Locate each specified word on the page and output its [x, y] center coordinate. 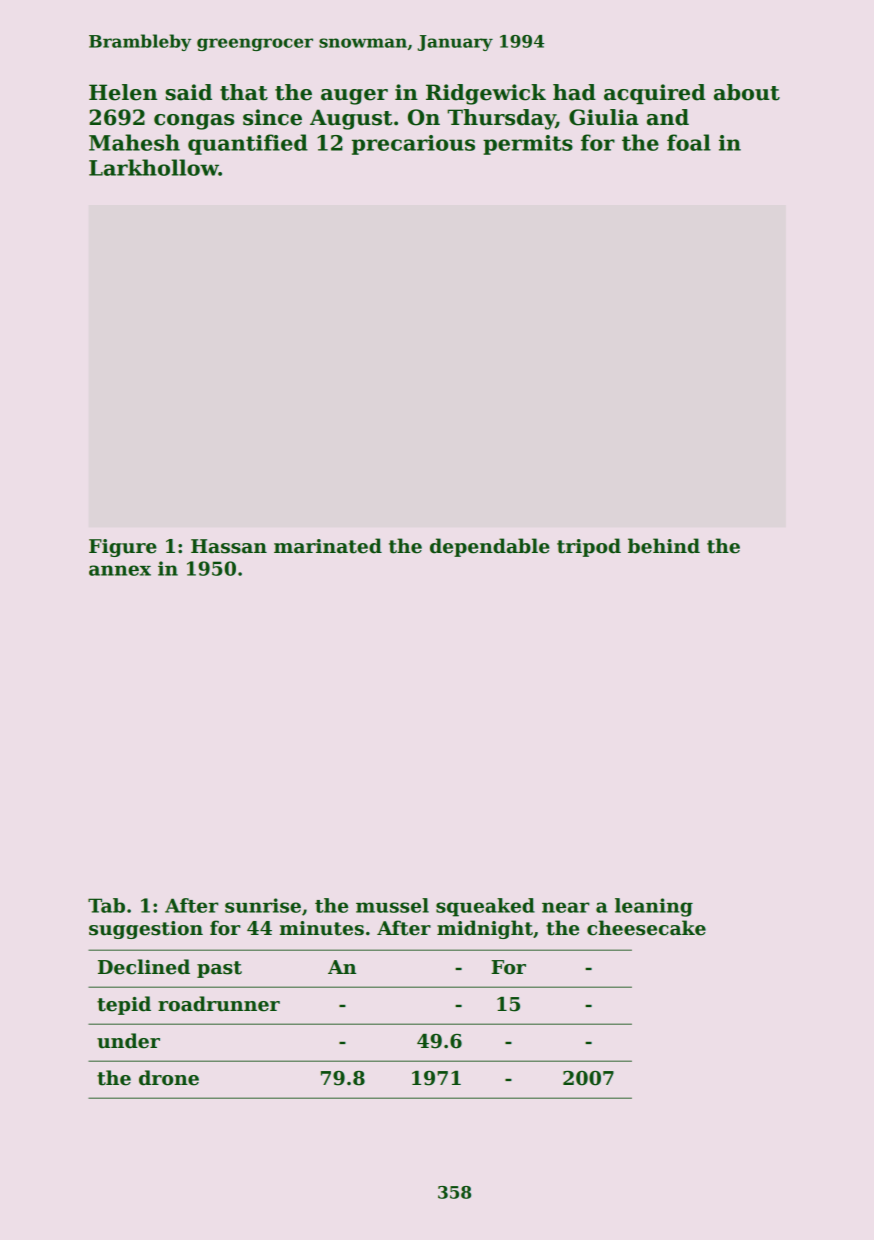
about [747, 92]
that [244, 92]
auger [354, 97]
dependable [490, 547]
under [128, 1041]
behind [664, 546]
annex [120, 570]
